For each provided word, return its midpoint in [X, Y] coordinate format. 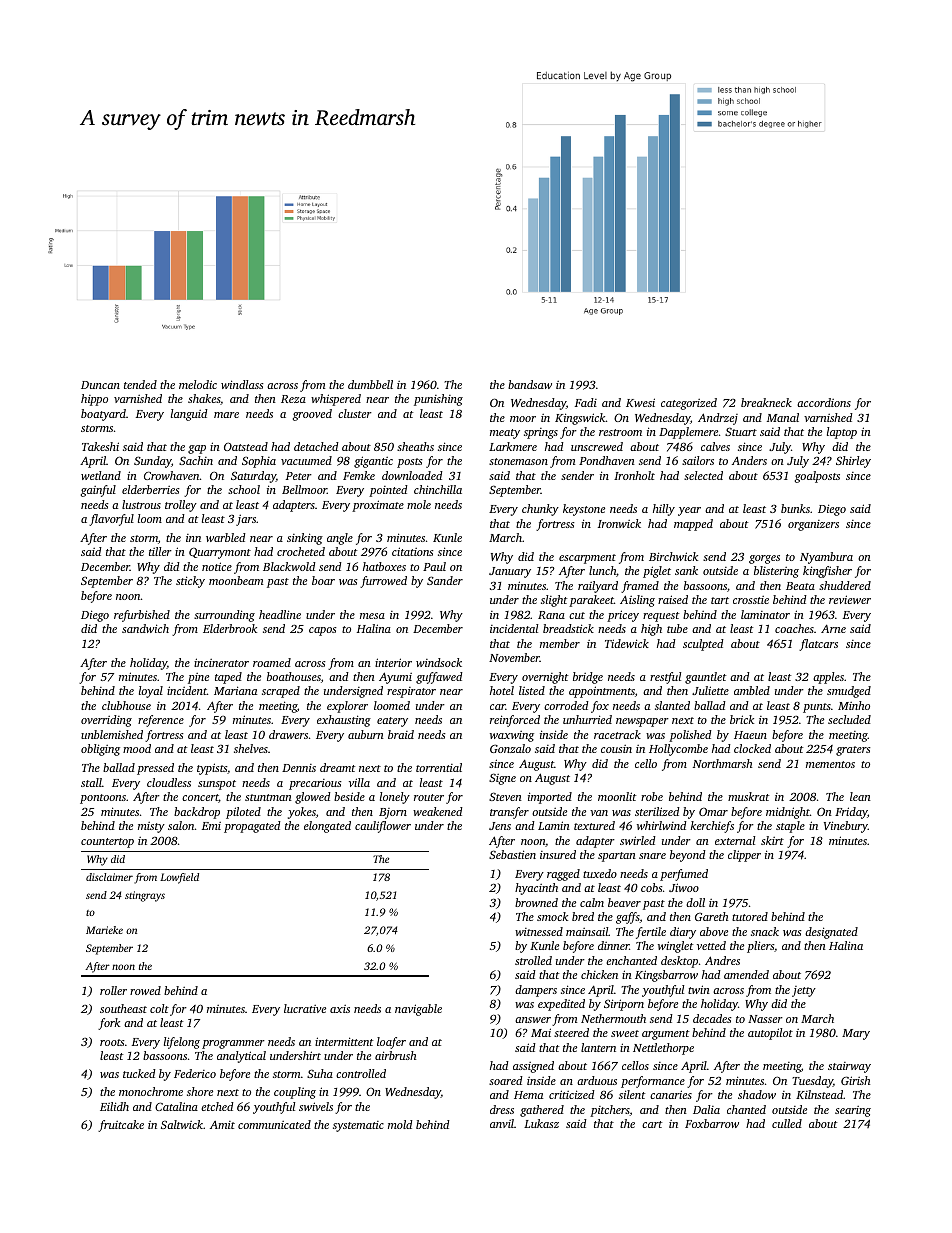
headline [280, 614]
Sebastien [512, 854]
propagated [252, 827]
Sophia [259, 462]
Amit [222, 1125]
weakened [438, 811]
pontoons [103, 799]
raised [673, 599]
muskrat [748, 796]
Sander [445, 580]
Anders [749, 460]
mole [419, 504]
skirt [772, 840]
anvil [502, 1123]
